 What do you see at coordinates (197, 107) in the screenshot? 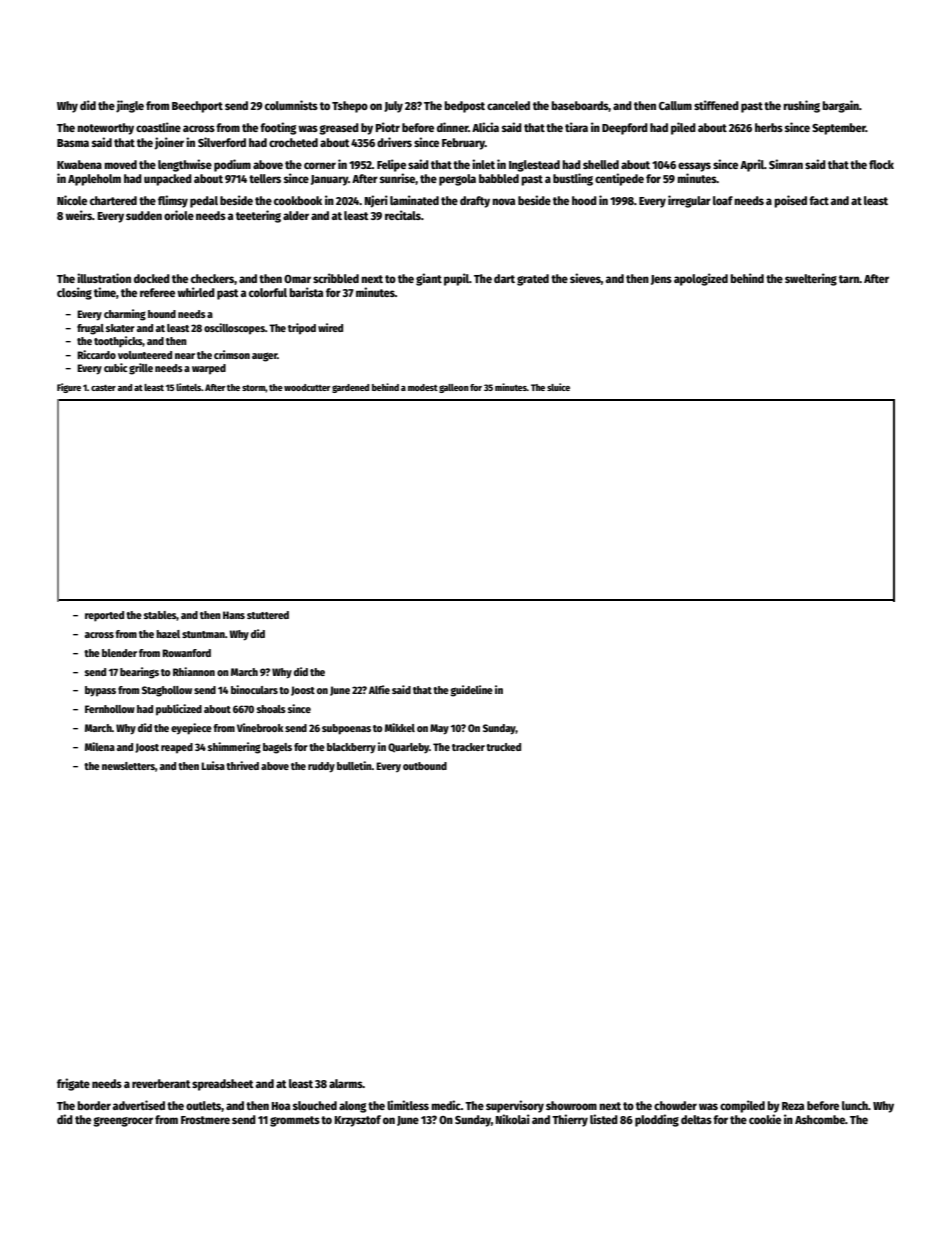
I see `Beechport` at bounding box center [197, 107].
